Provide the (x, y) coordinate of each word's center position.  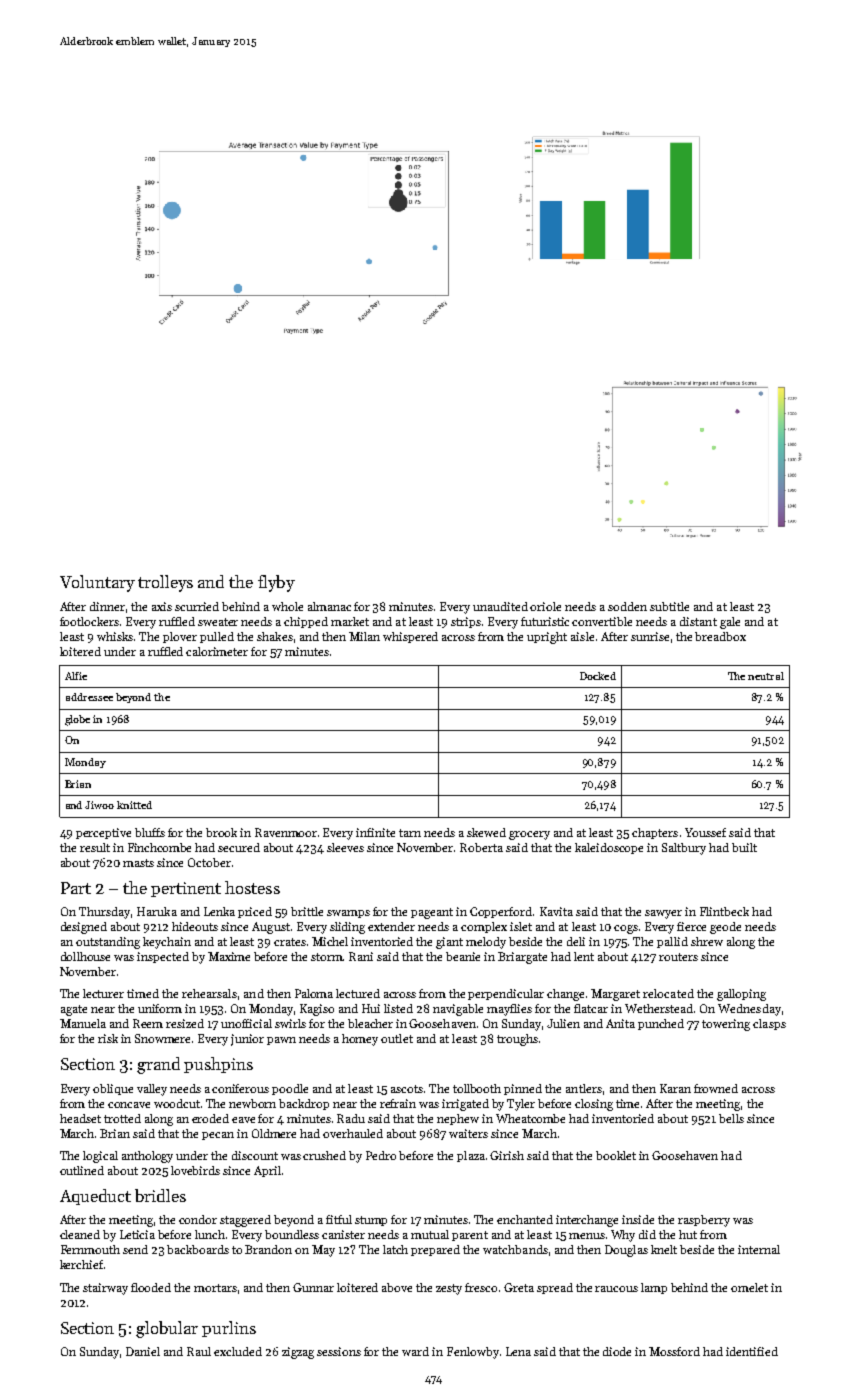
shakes (275, 636)
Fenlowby (473, 1353)
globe (77, 720)
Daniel (143, 1351)
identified (752, 1351)
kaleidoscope (609, 848)
